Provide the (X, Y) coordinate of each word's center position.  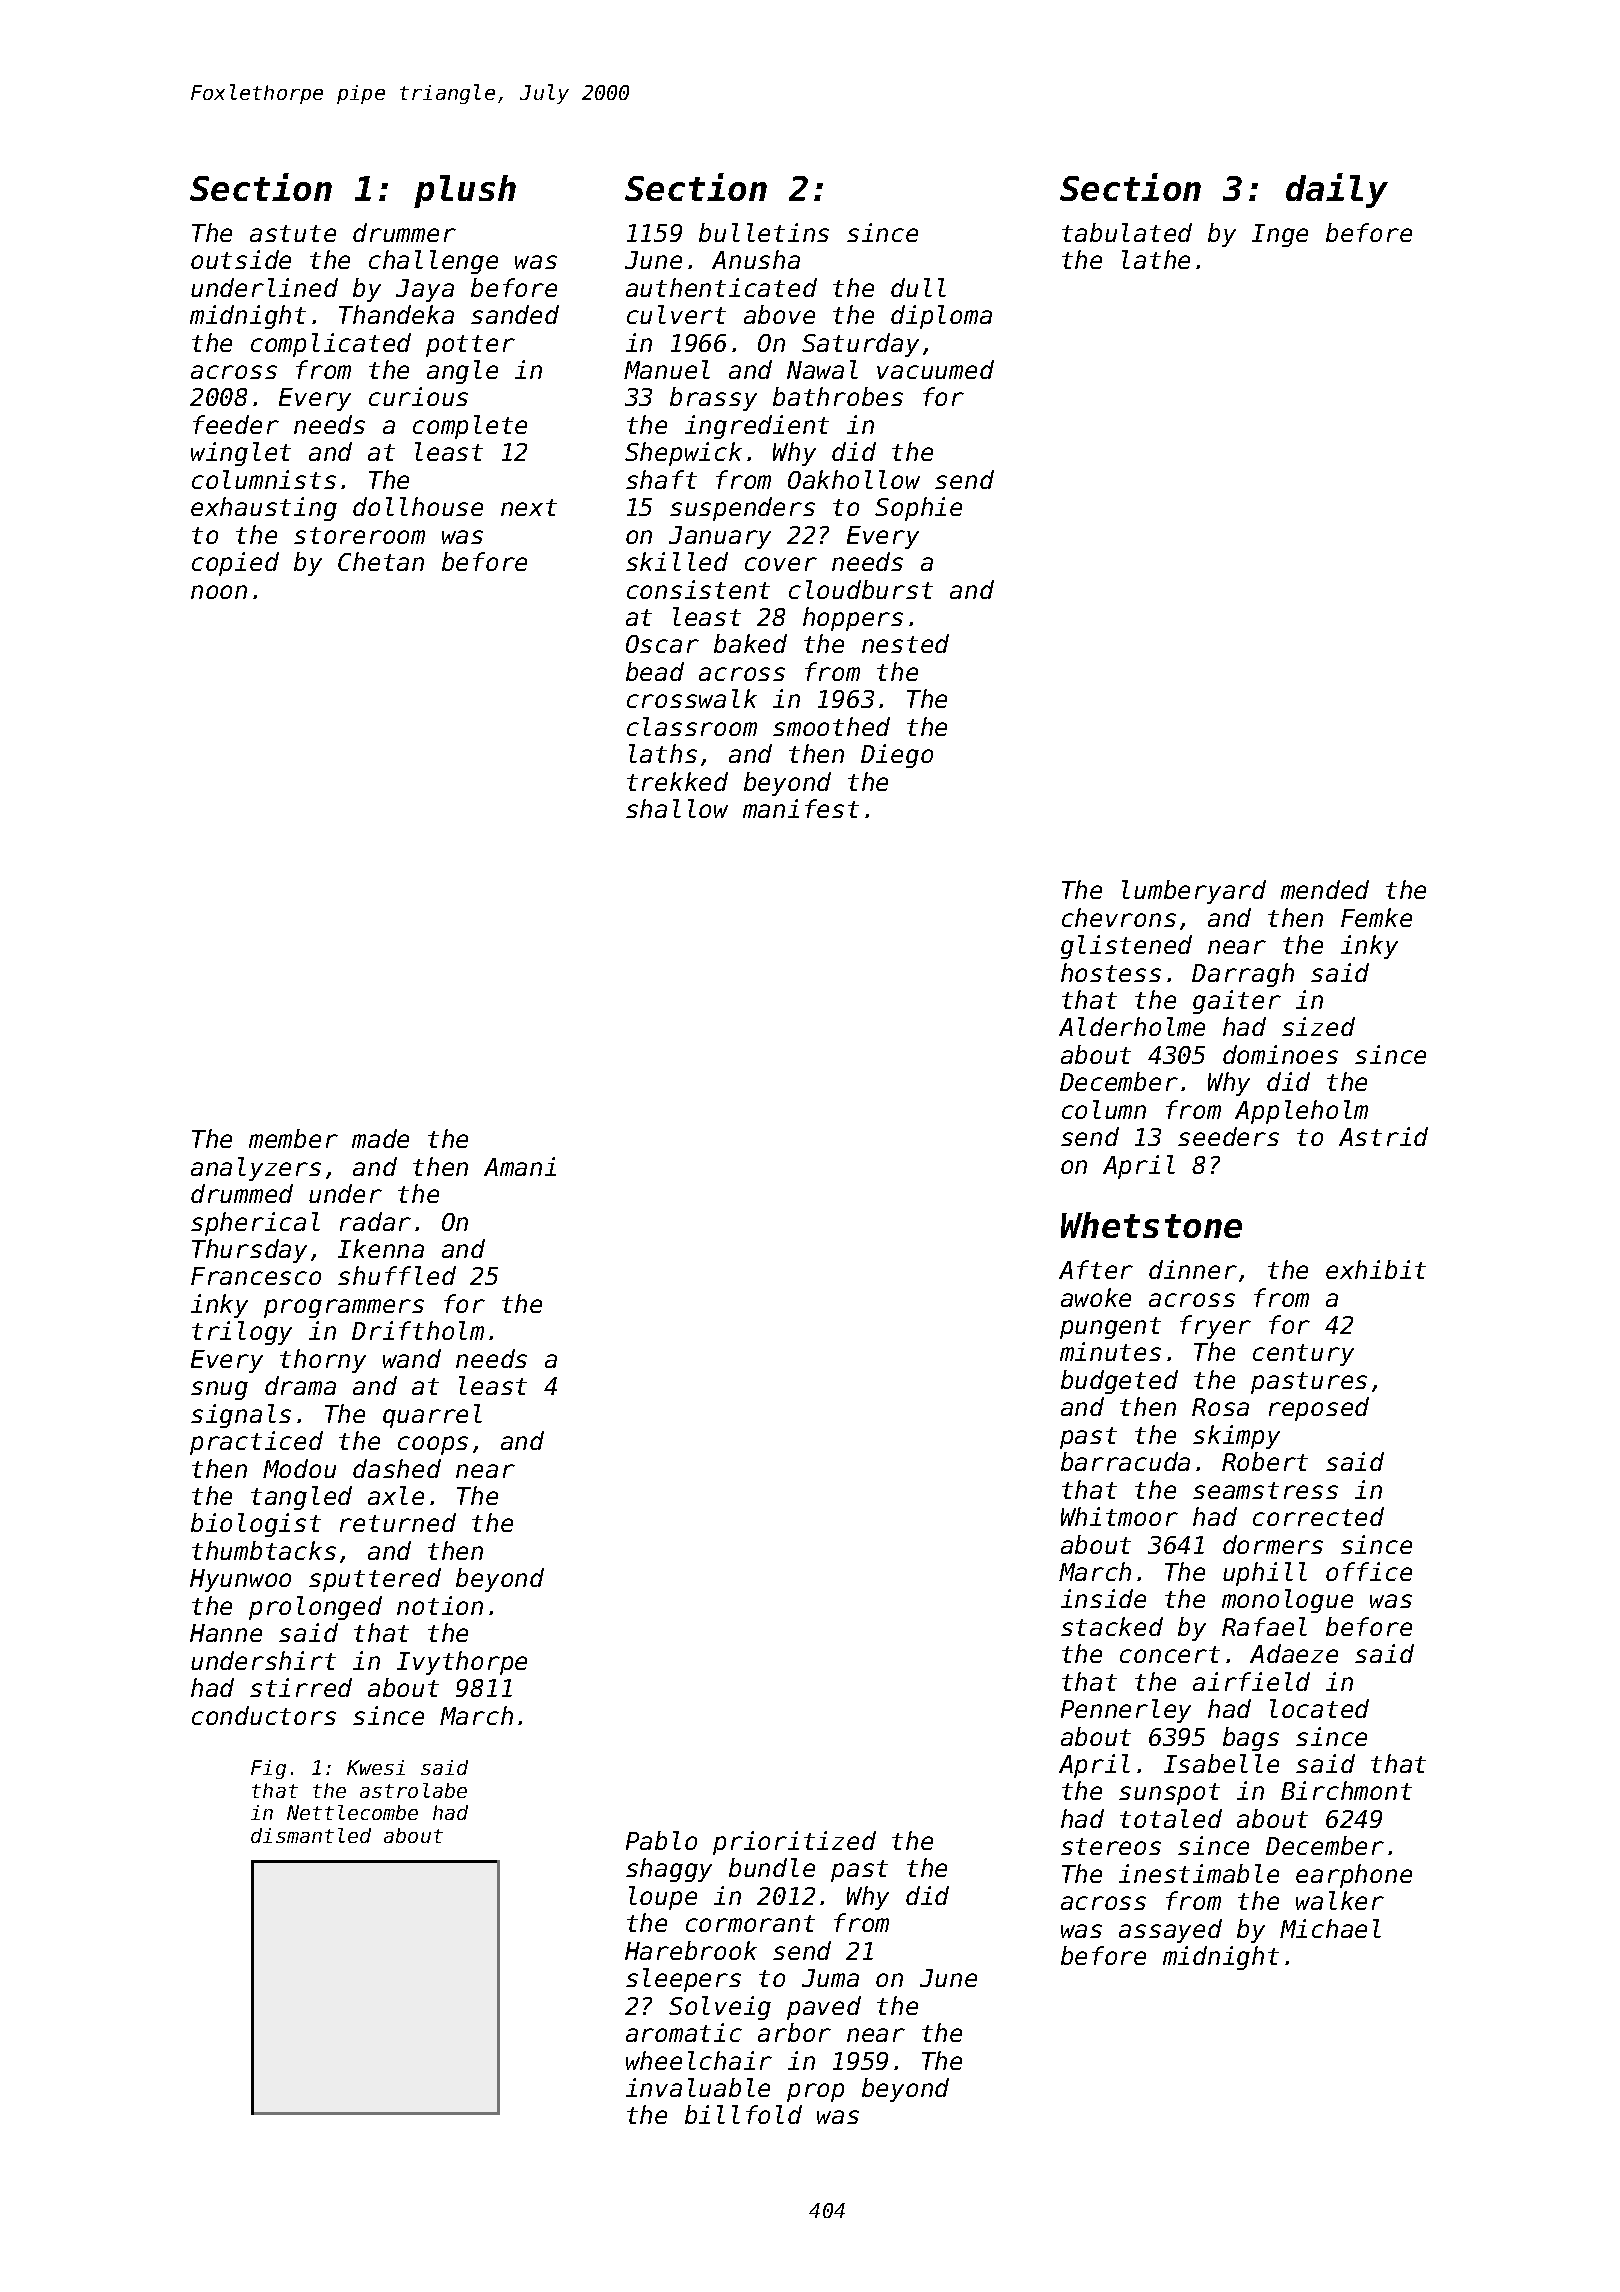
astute (293, 233)
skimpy (1236, 1437)
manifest (801, 808)
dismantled (311, 1835)
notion (440, 1605)
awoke (1096, 1297)
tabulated (1127, 232)
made (380, 1138)
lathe (1156, 259)
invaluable (698, 2087)
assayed (1170, 1931)
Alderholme (1132, 1026)
